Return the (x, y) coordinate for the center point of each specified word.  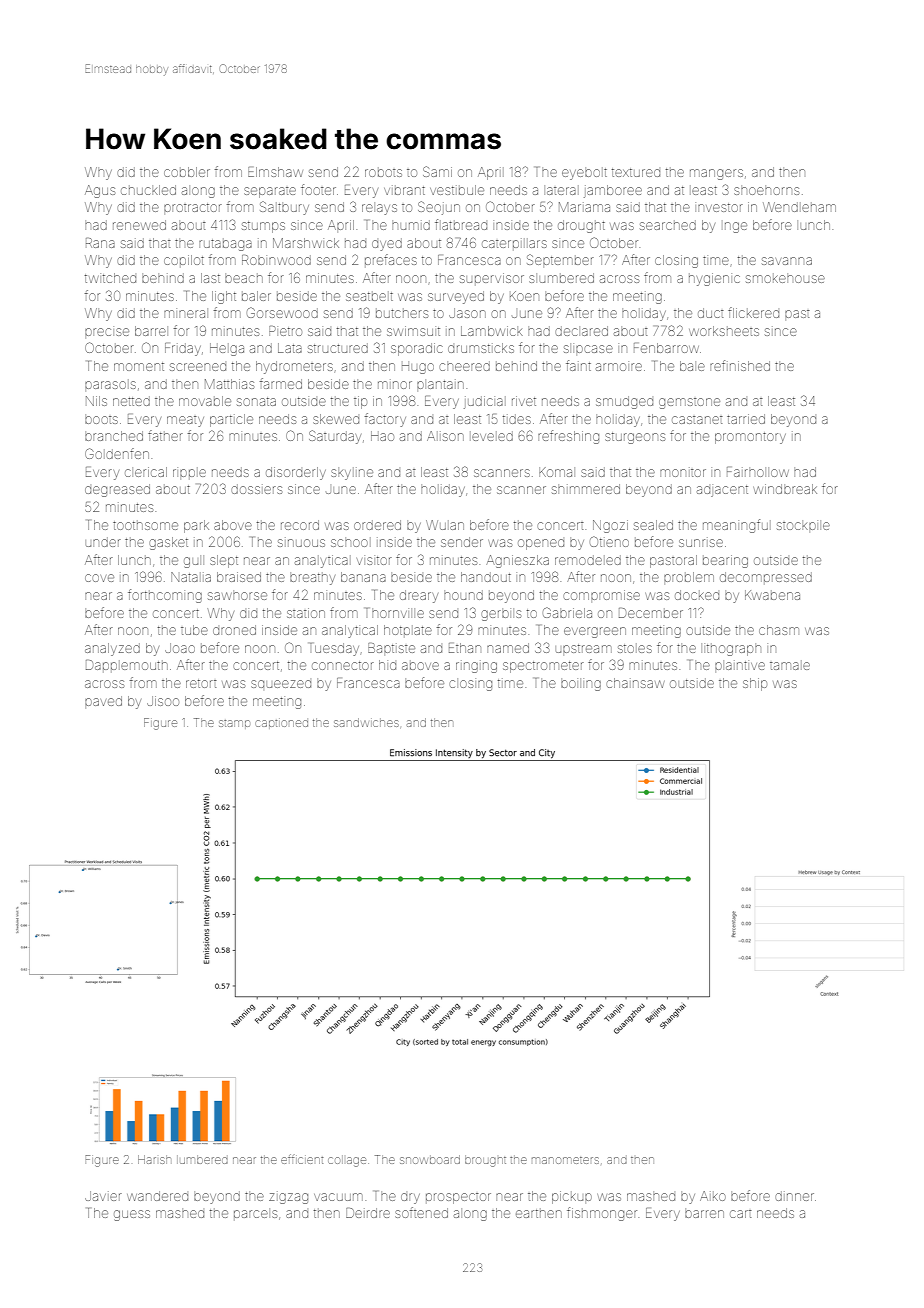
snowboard (430, 1159)
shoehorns (766, 191)
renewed (139, 225)
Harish (154, 1159)
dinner (794, 1196)
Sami (437, 171)
